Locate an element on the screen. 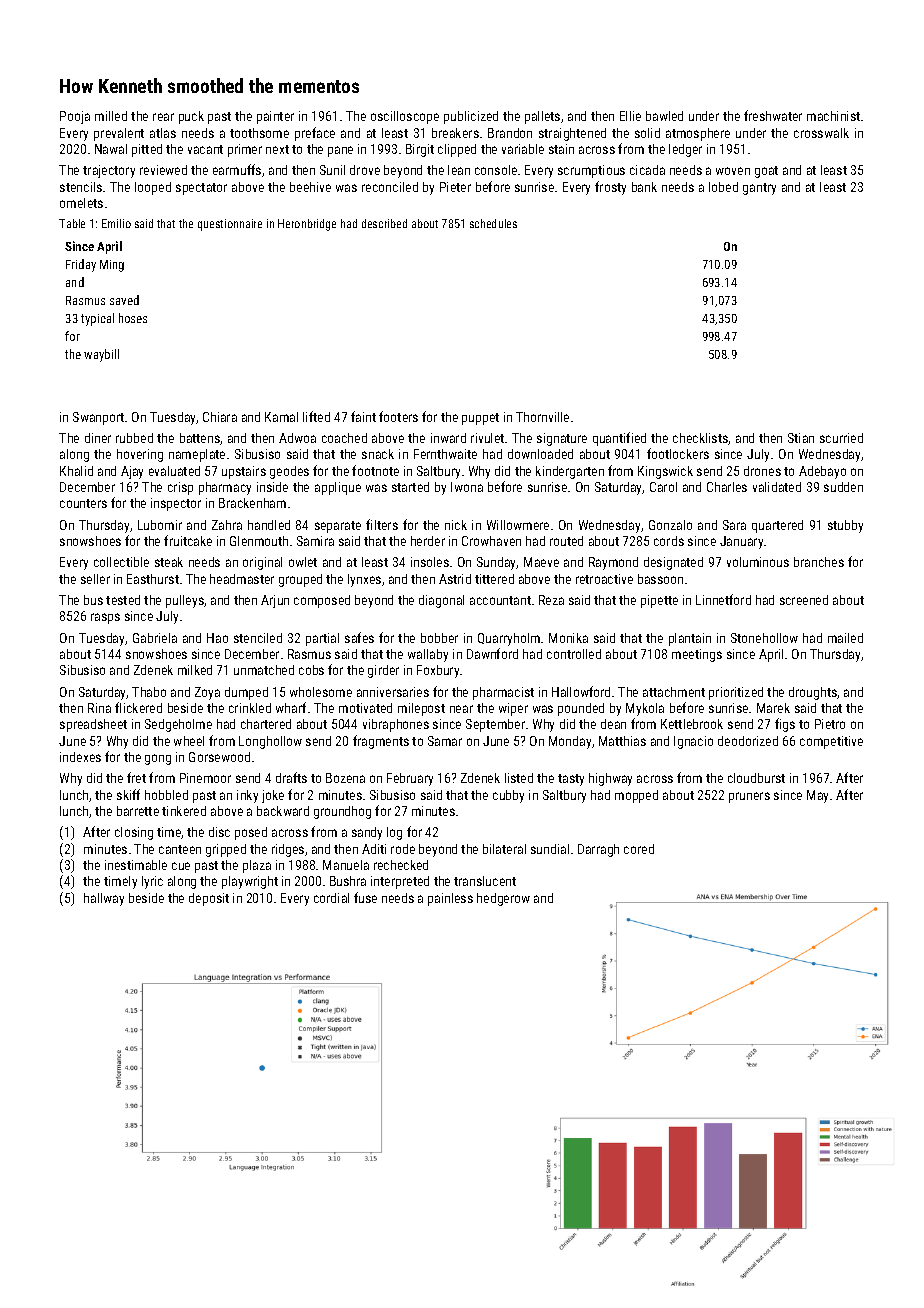 The width and height of the screenshot is (924, 1308). variable is located at coordinates (523, 149).
